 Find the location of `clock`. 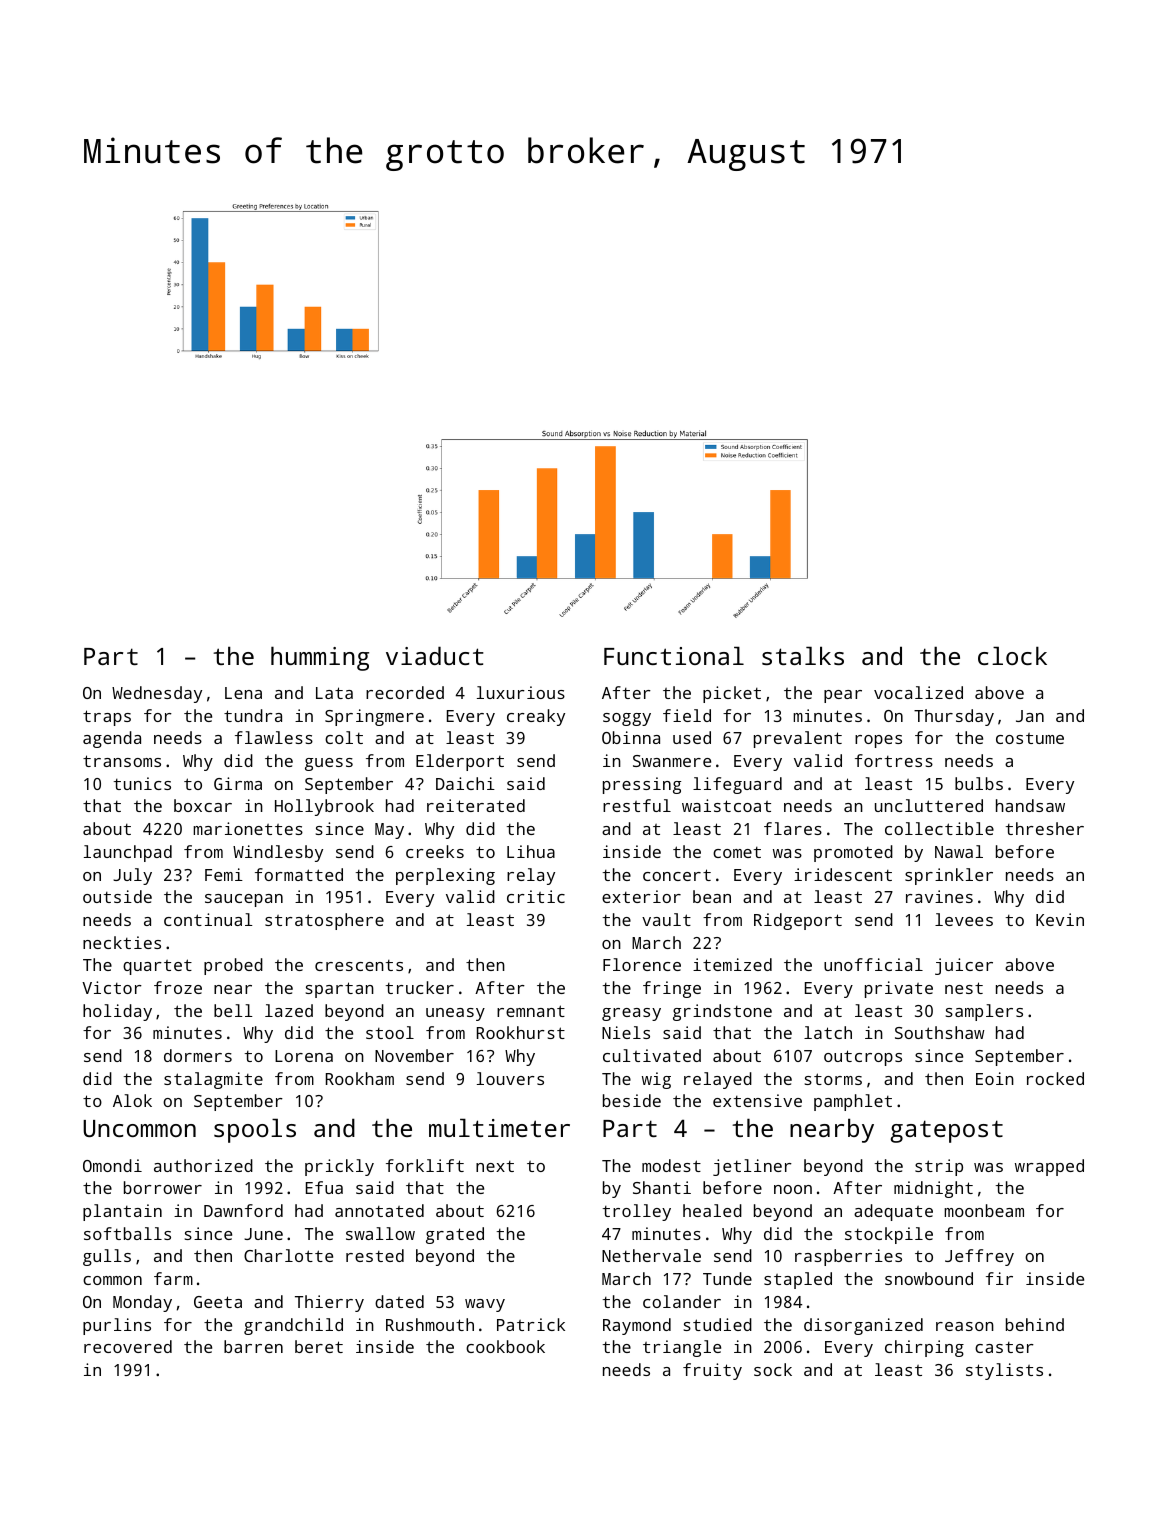

clock is located at coordinates (1012, 655).
